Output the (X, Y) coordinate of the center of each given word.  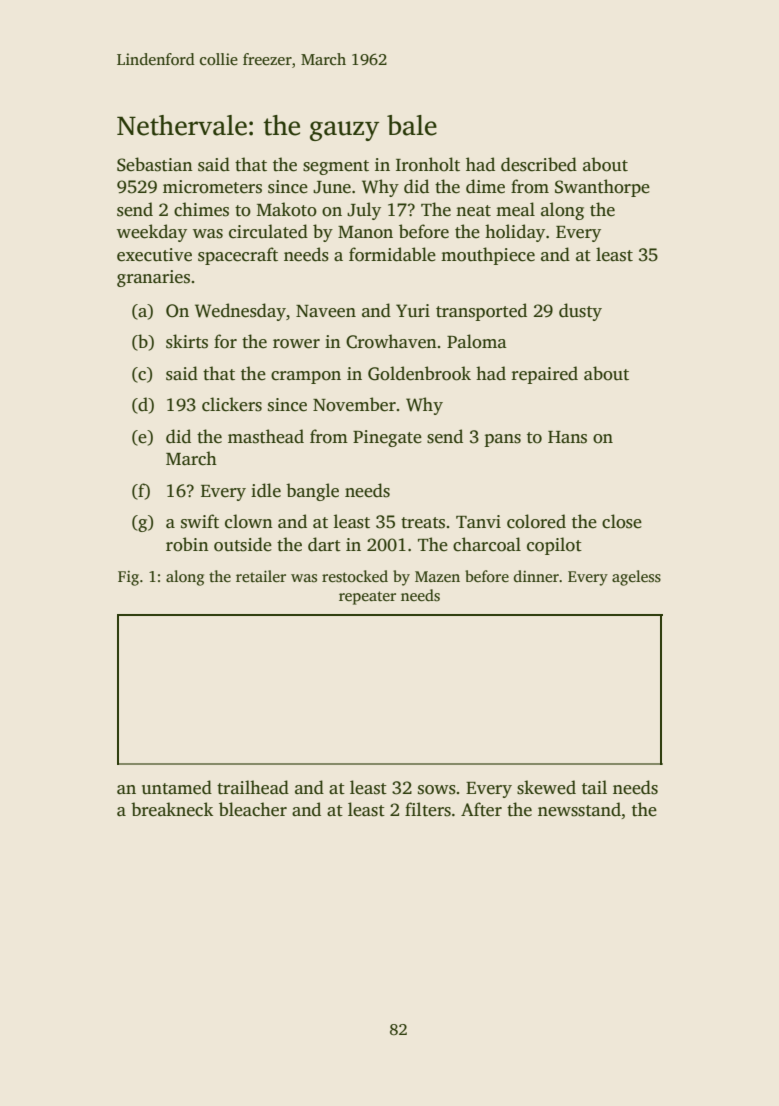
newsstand (579, 809)
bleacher (253, 809)
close (622, 521)
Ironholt (428, 164)
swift (200, 521)
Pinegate (387, 438)
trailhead (253, 787)
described (539, 164)
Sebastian (155, 164)
